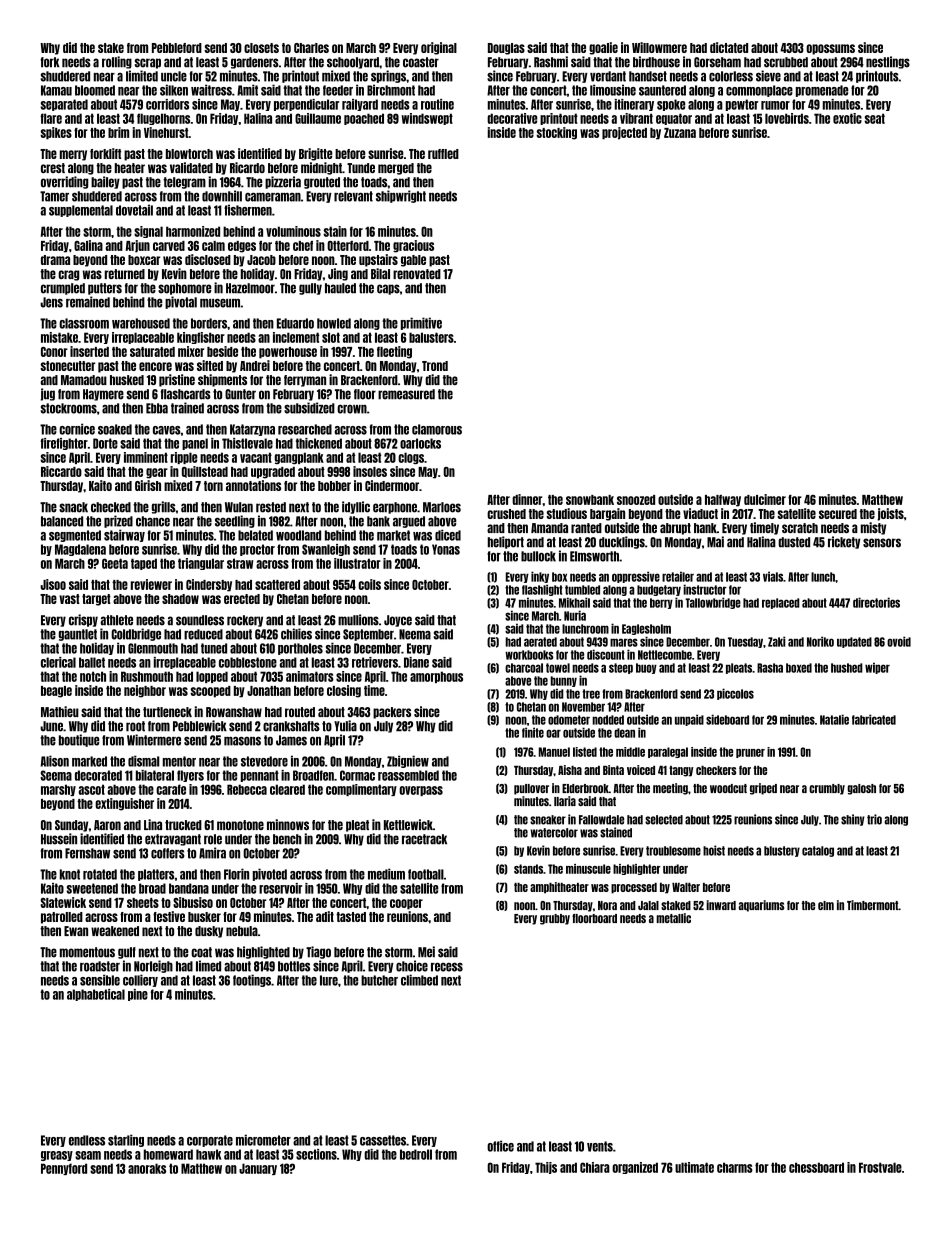  What do you see at coordinates (664, 820) in the page?
I see `selected` at bounding box center [664, 820].
